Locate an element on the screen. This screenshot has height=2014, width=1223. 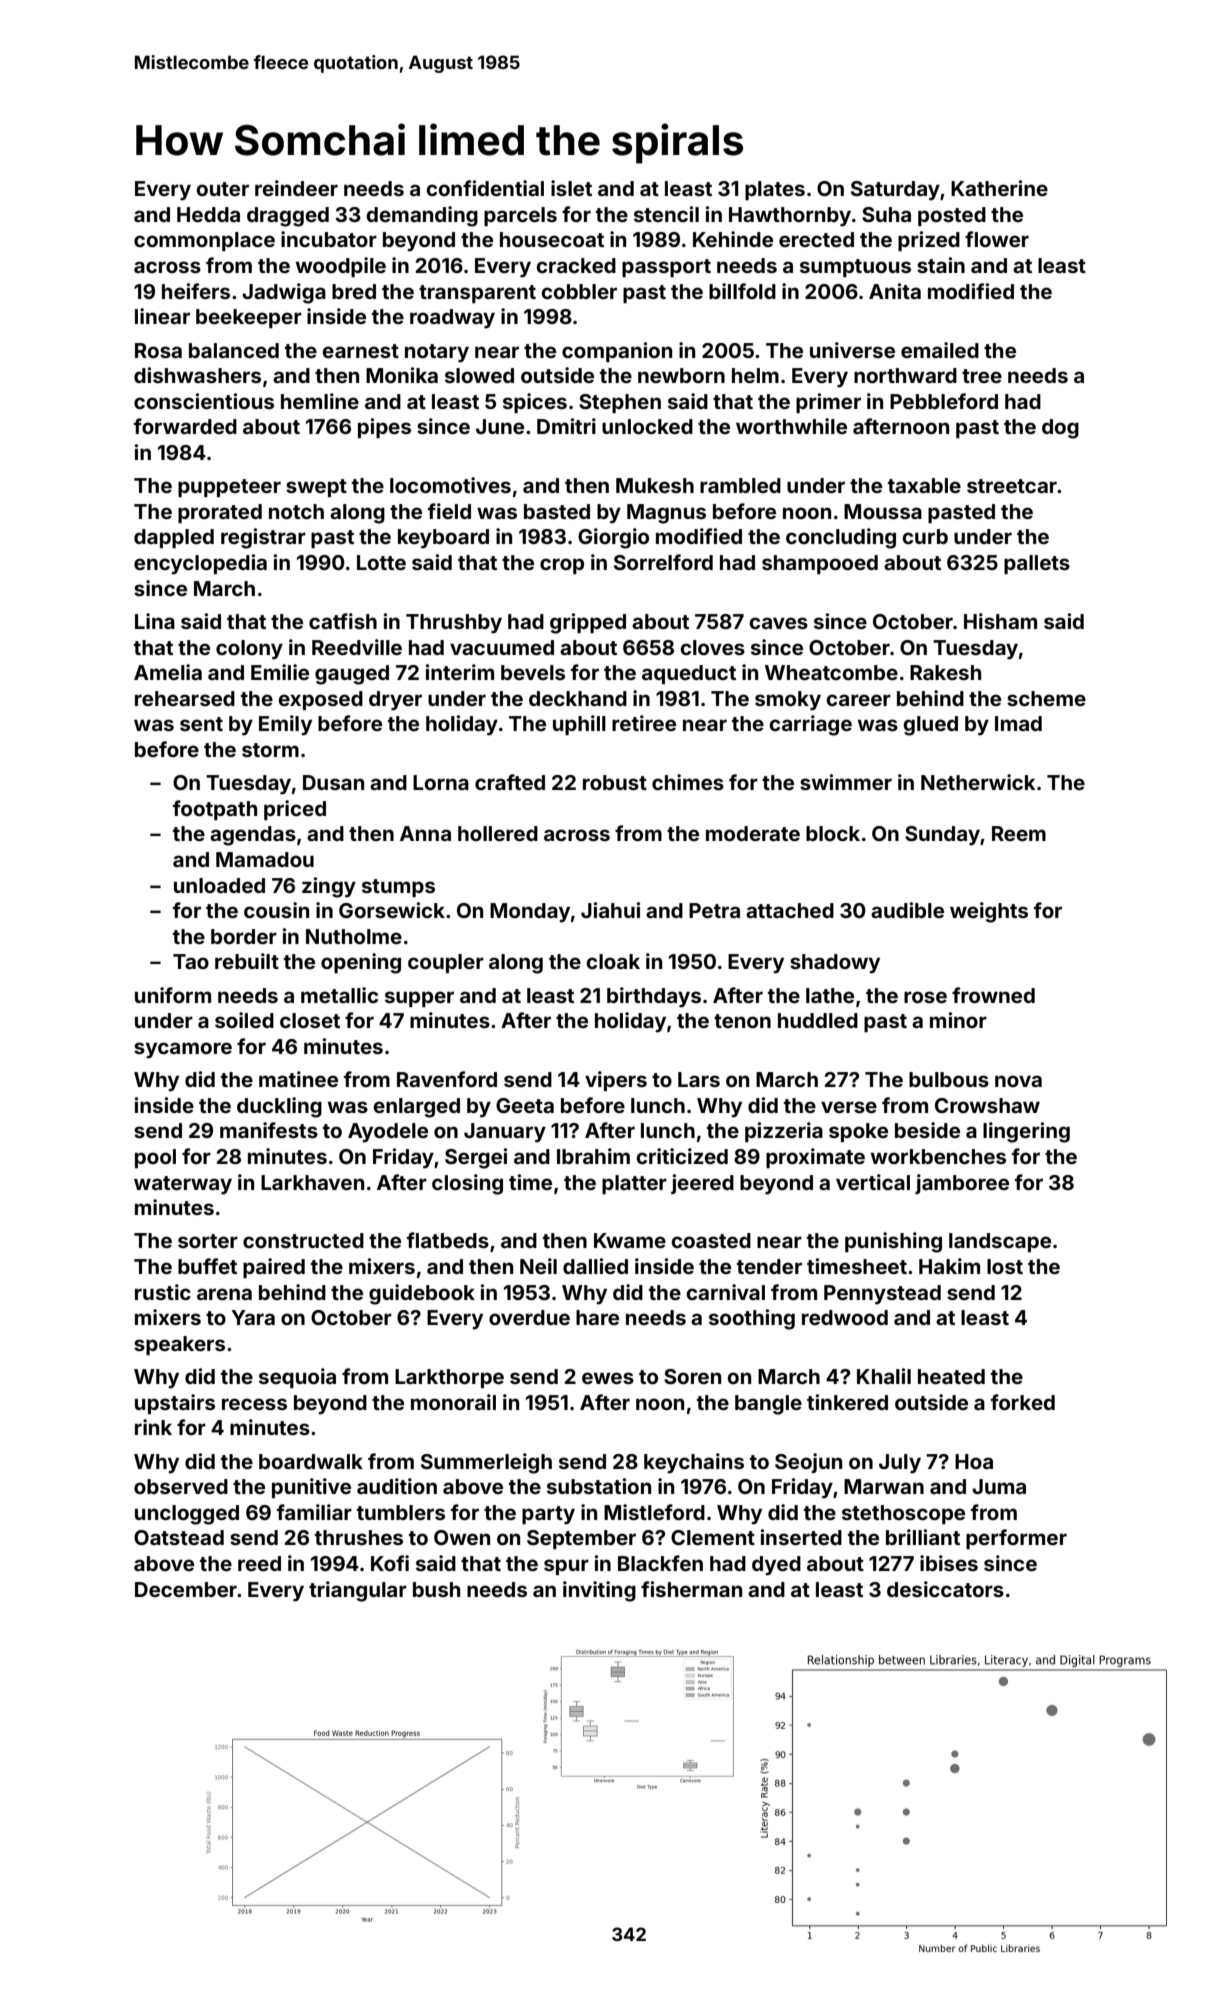
upstairs is located at coordinates (175, 1404).
